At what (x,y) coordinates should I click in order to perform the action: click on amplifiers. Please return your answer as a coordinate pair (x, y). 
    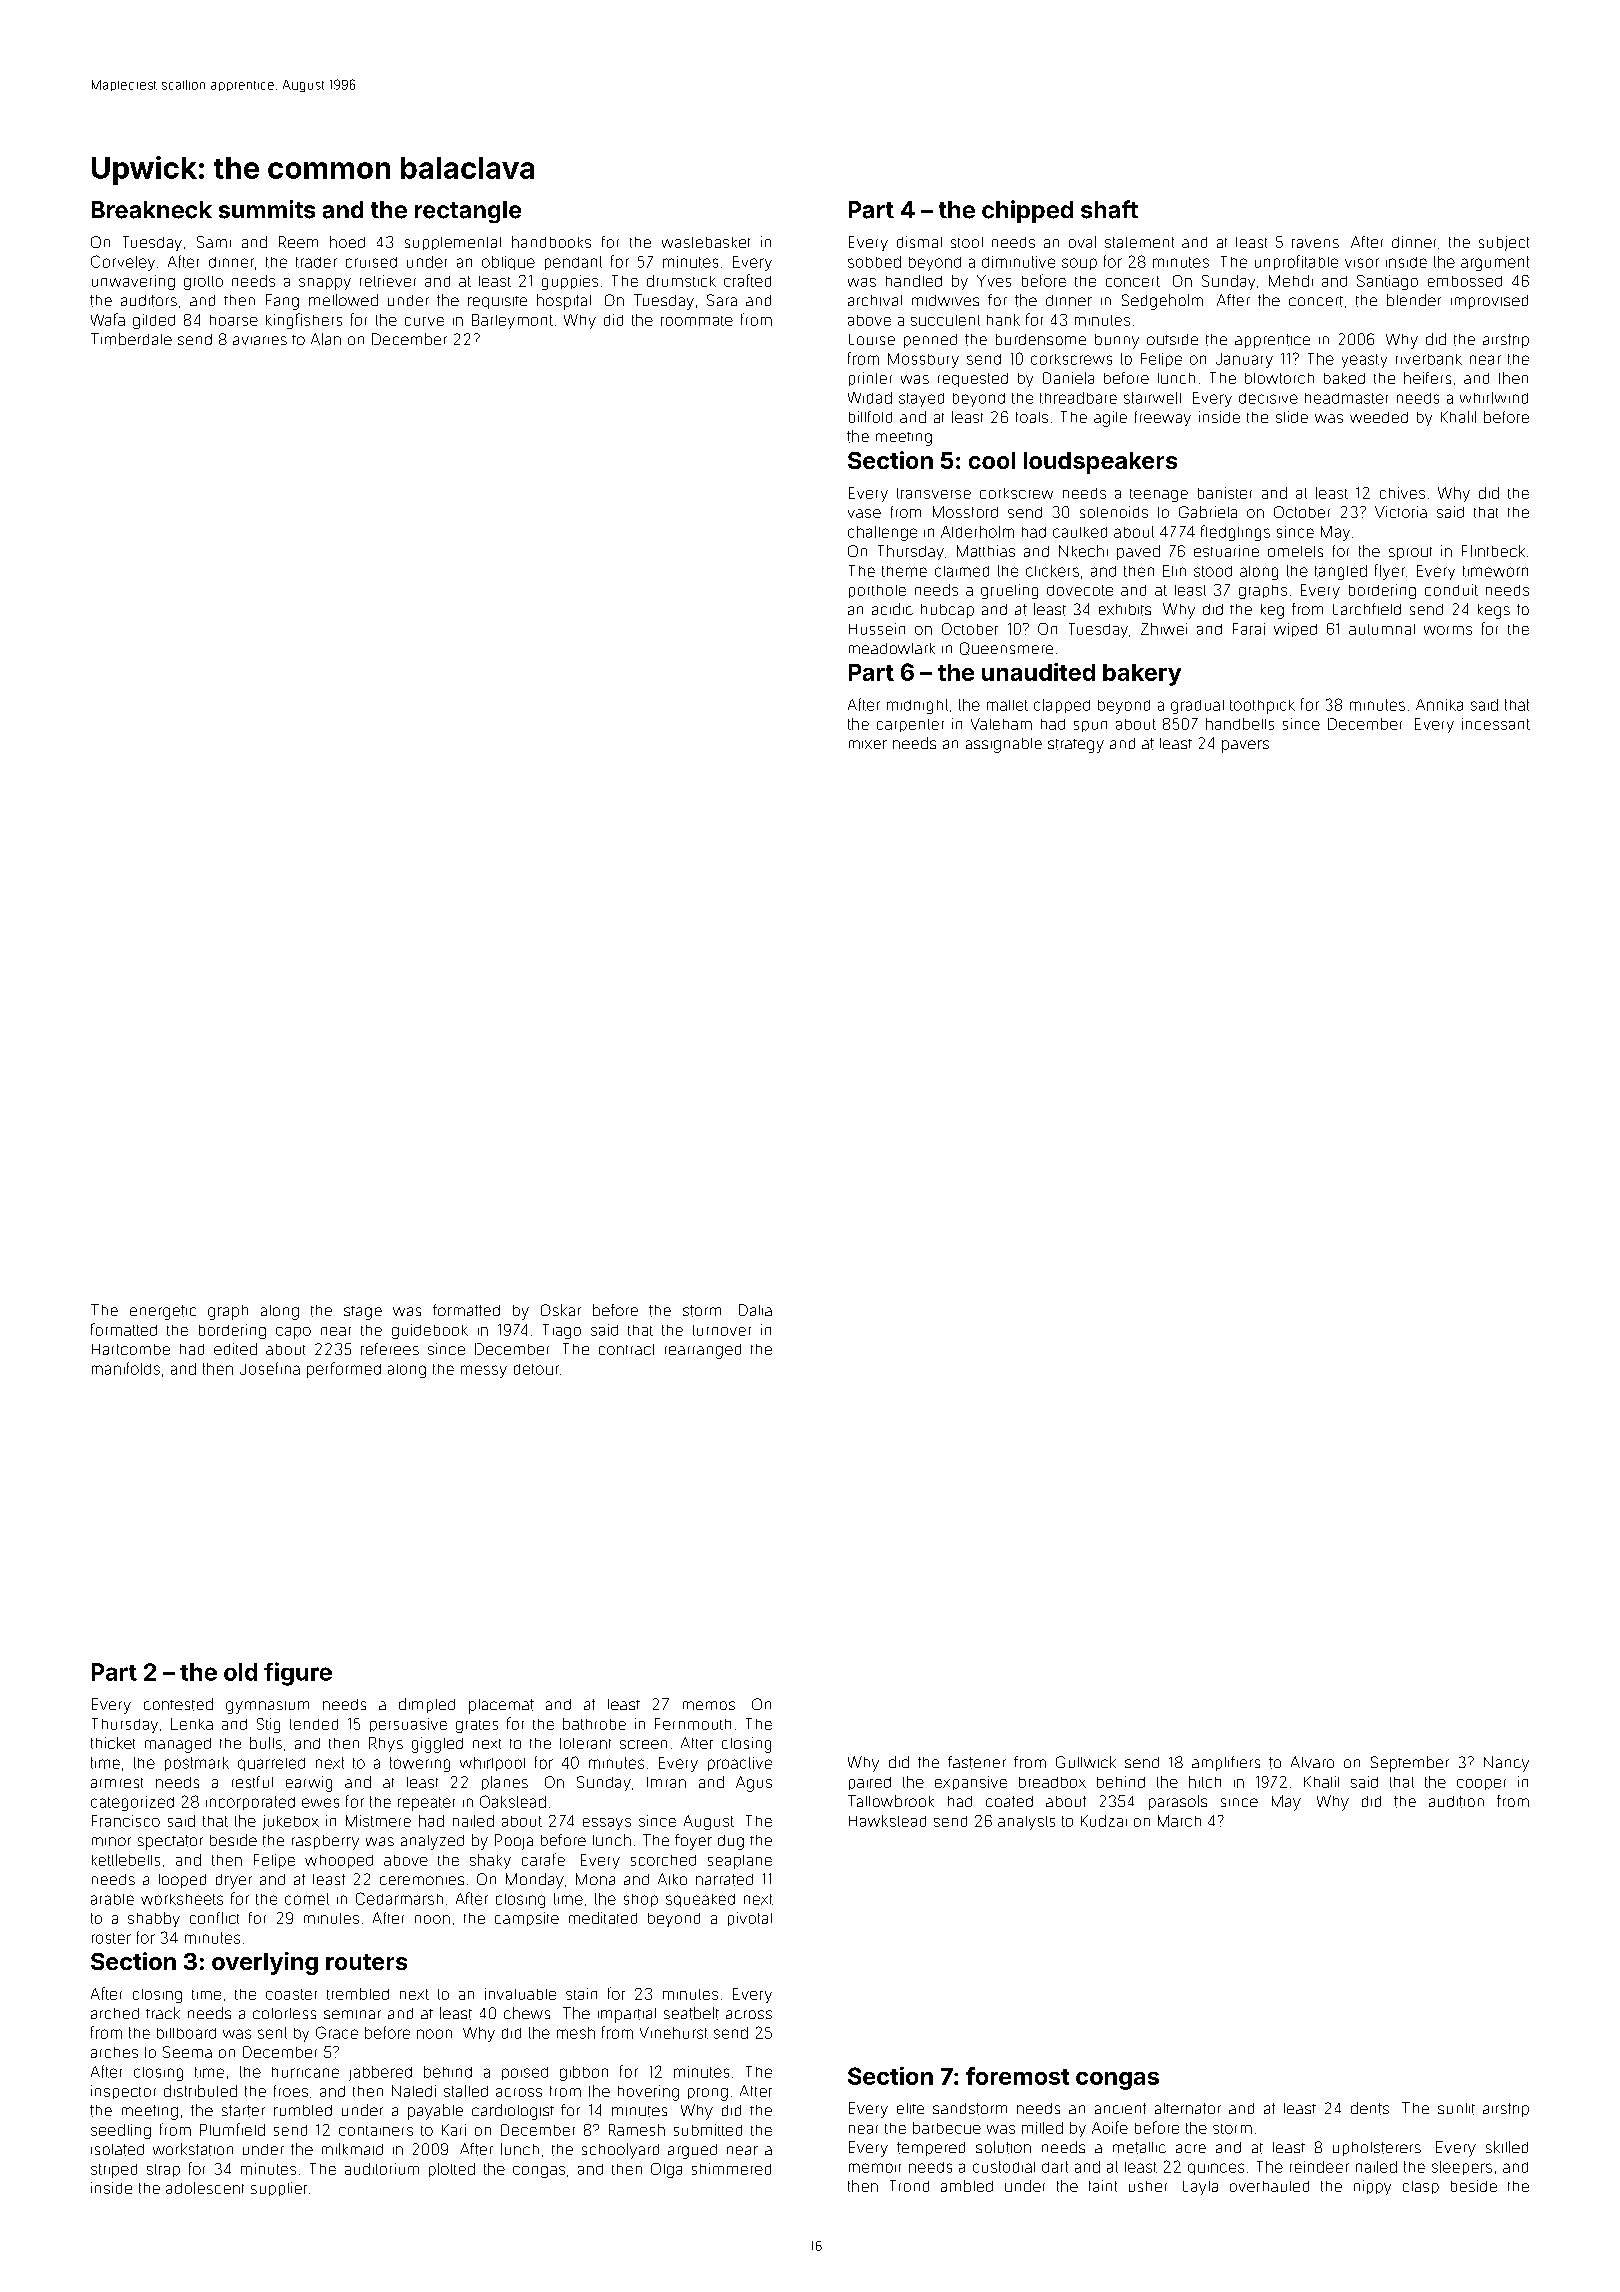
    Looking at the image, I should click on (1226, 1763).
